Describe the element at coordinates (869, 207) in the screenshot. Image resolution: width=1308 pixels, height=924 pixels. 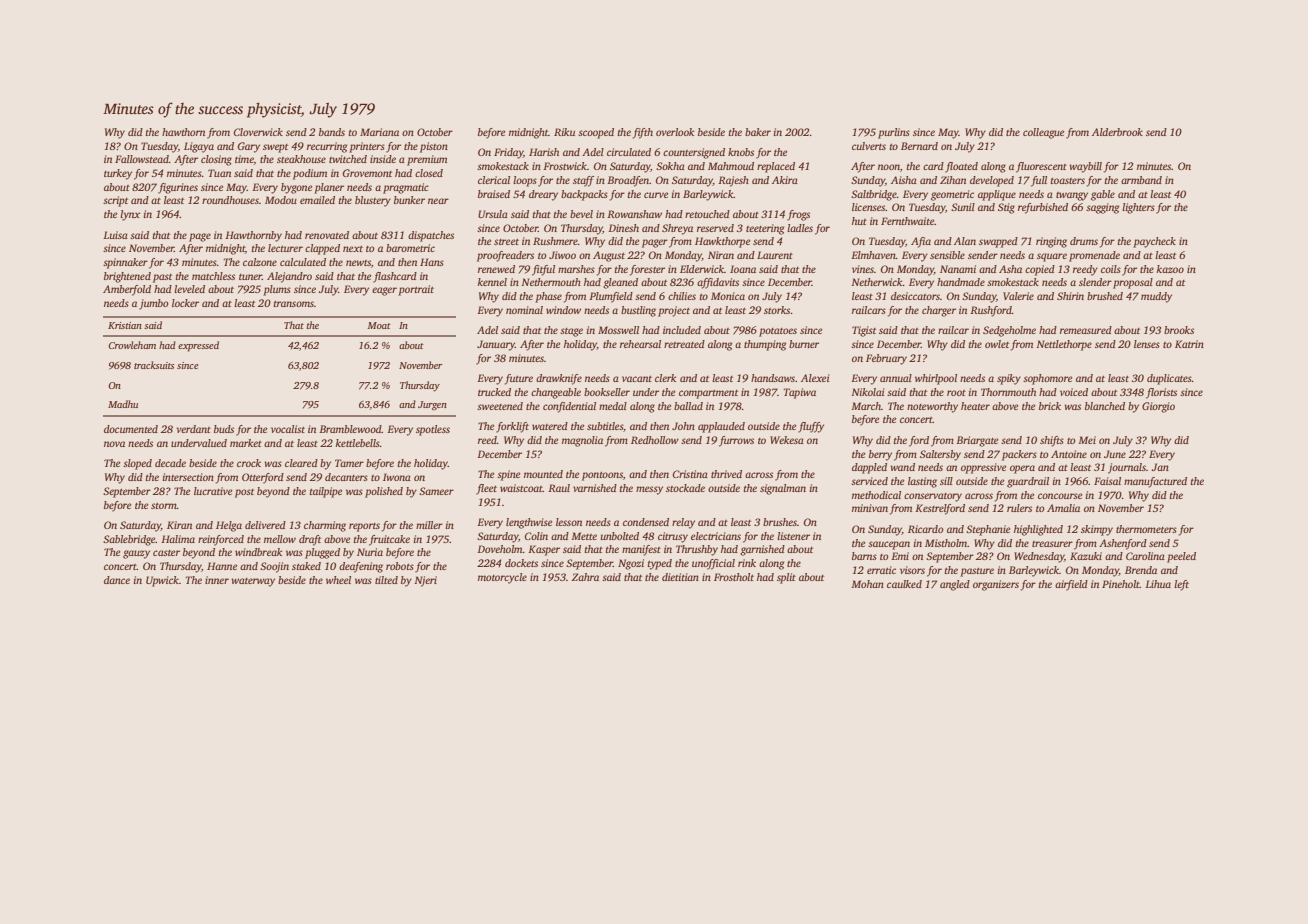
I see `licenses` at that location.
